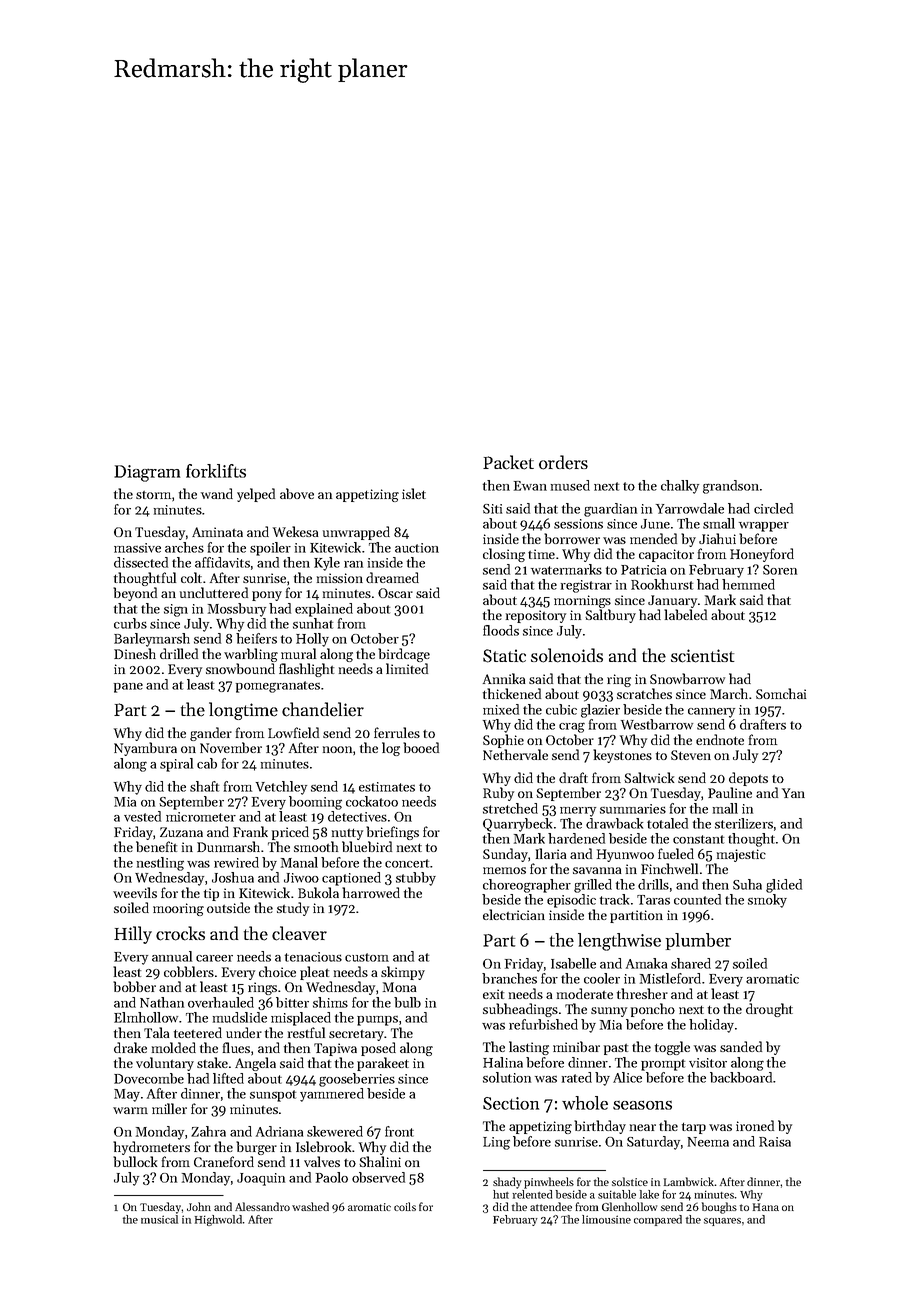 The width and height of the screenshot is (924, 1308). I want to click on Highwold, so click(218, 1220).
